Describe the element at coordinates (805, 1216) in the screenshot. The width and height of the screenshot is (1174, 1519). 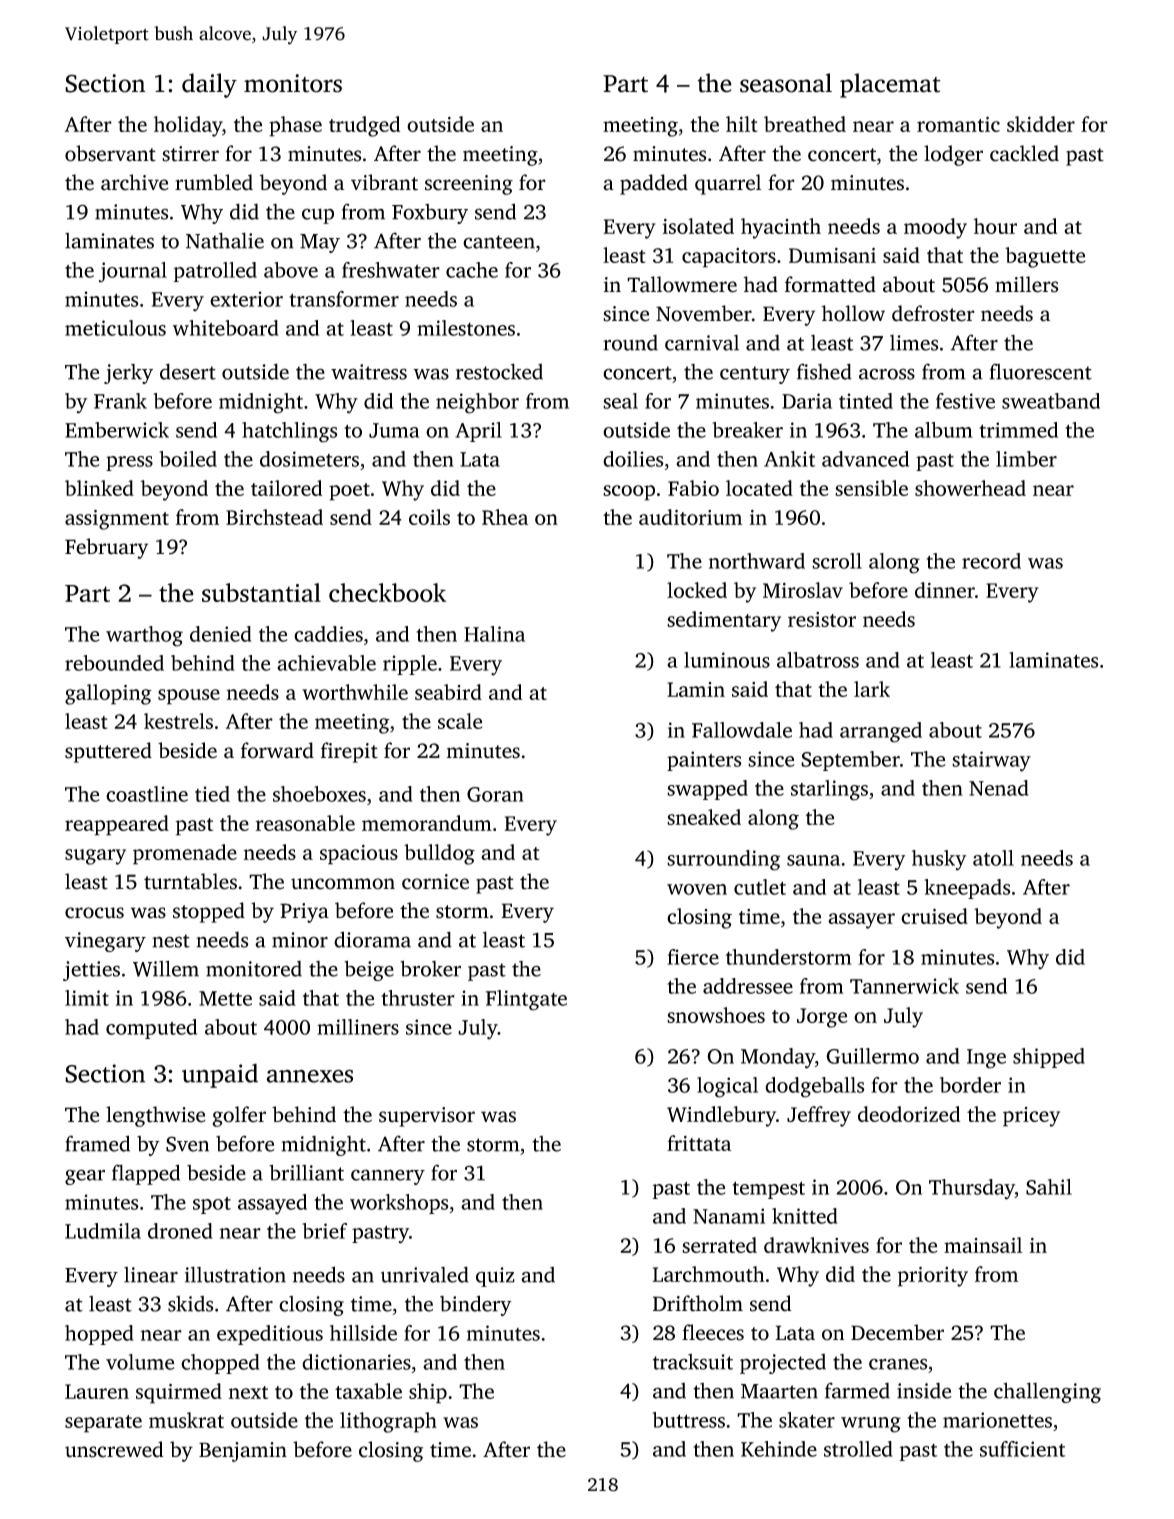
I see `knitted` at that location.
